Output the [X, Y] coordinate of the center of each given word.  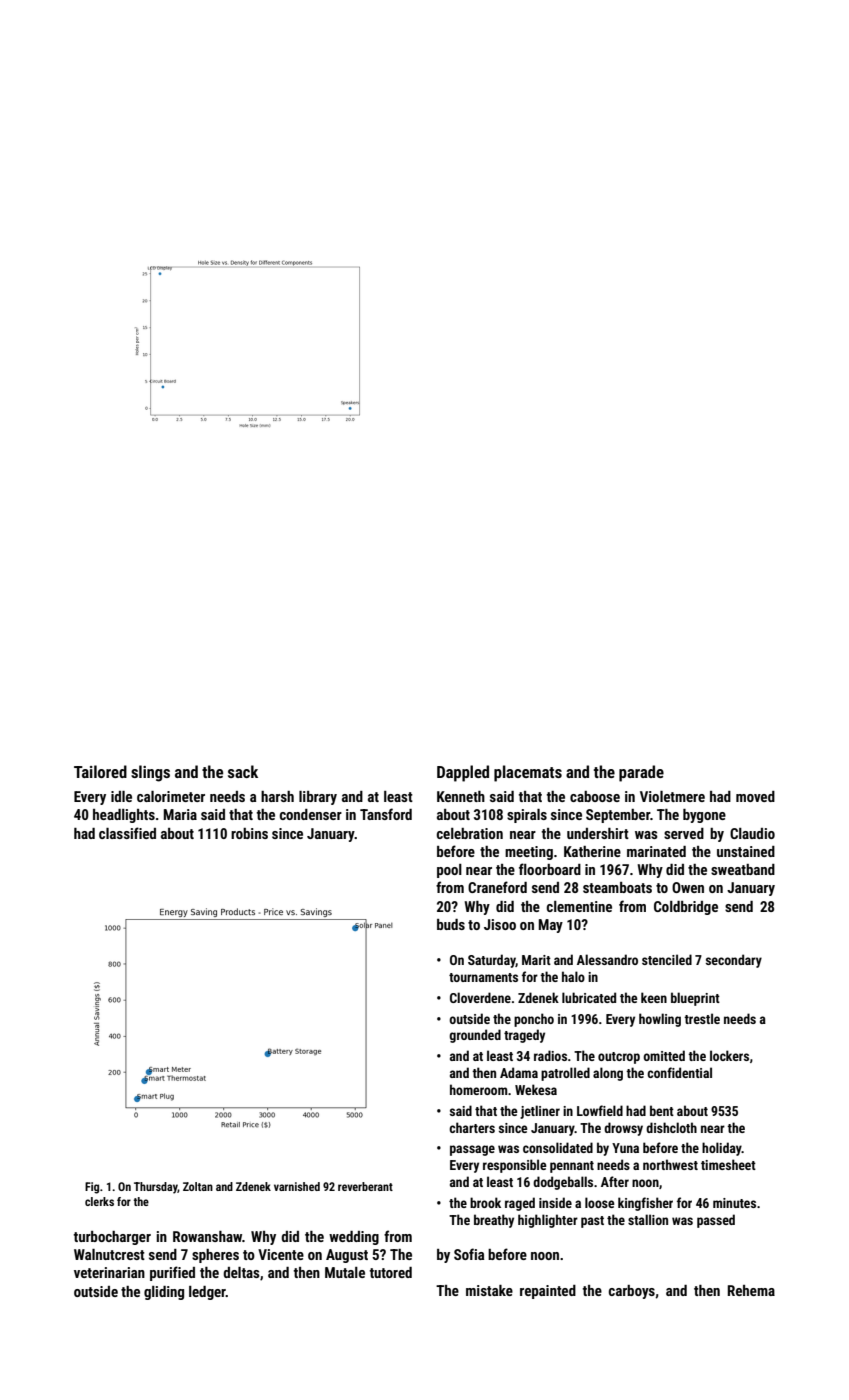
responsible [515, 1166]
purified [172, 1273]
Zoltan [198, 1186]
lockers [729, 1055]
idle [121, 796]
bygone [704, 816]
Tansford [386, 814]
